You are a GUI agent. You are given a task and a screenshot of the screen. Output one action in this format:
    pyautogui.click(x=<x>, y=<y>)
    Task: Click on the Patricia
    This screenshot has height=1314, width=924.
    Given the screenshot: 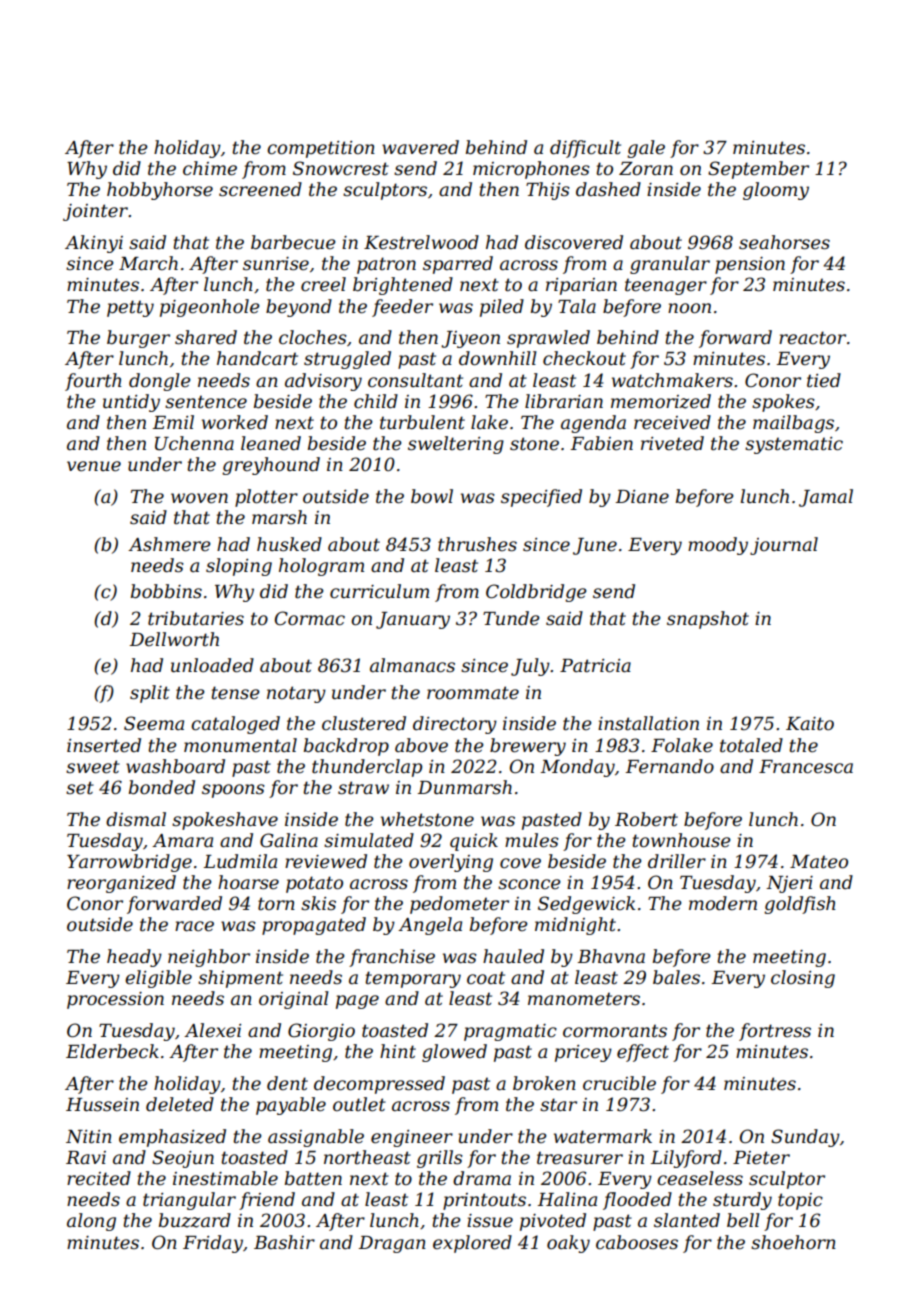 What is the action you would take?
    pyautogui.click(x=595, y=666)
